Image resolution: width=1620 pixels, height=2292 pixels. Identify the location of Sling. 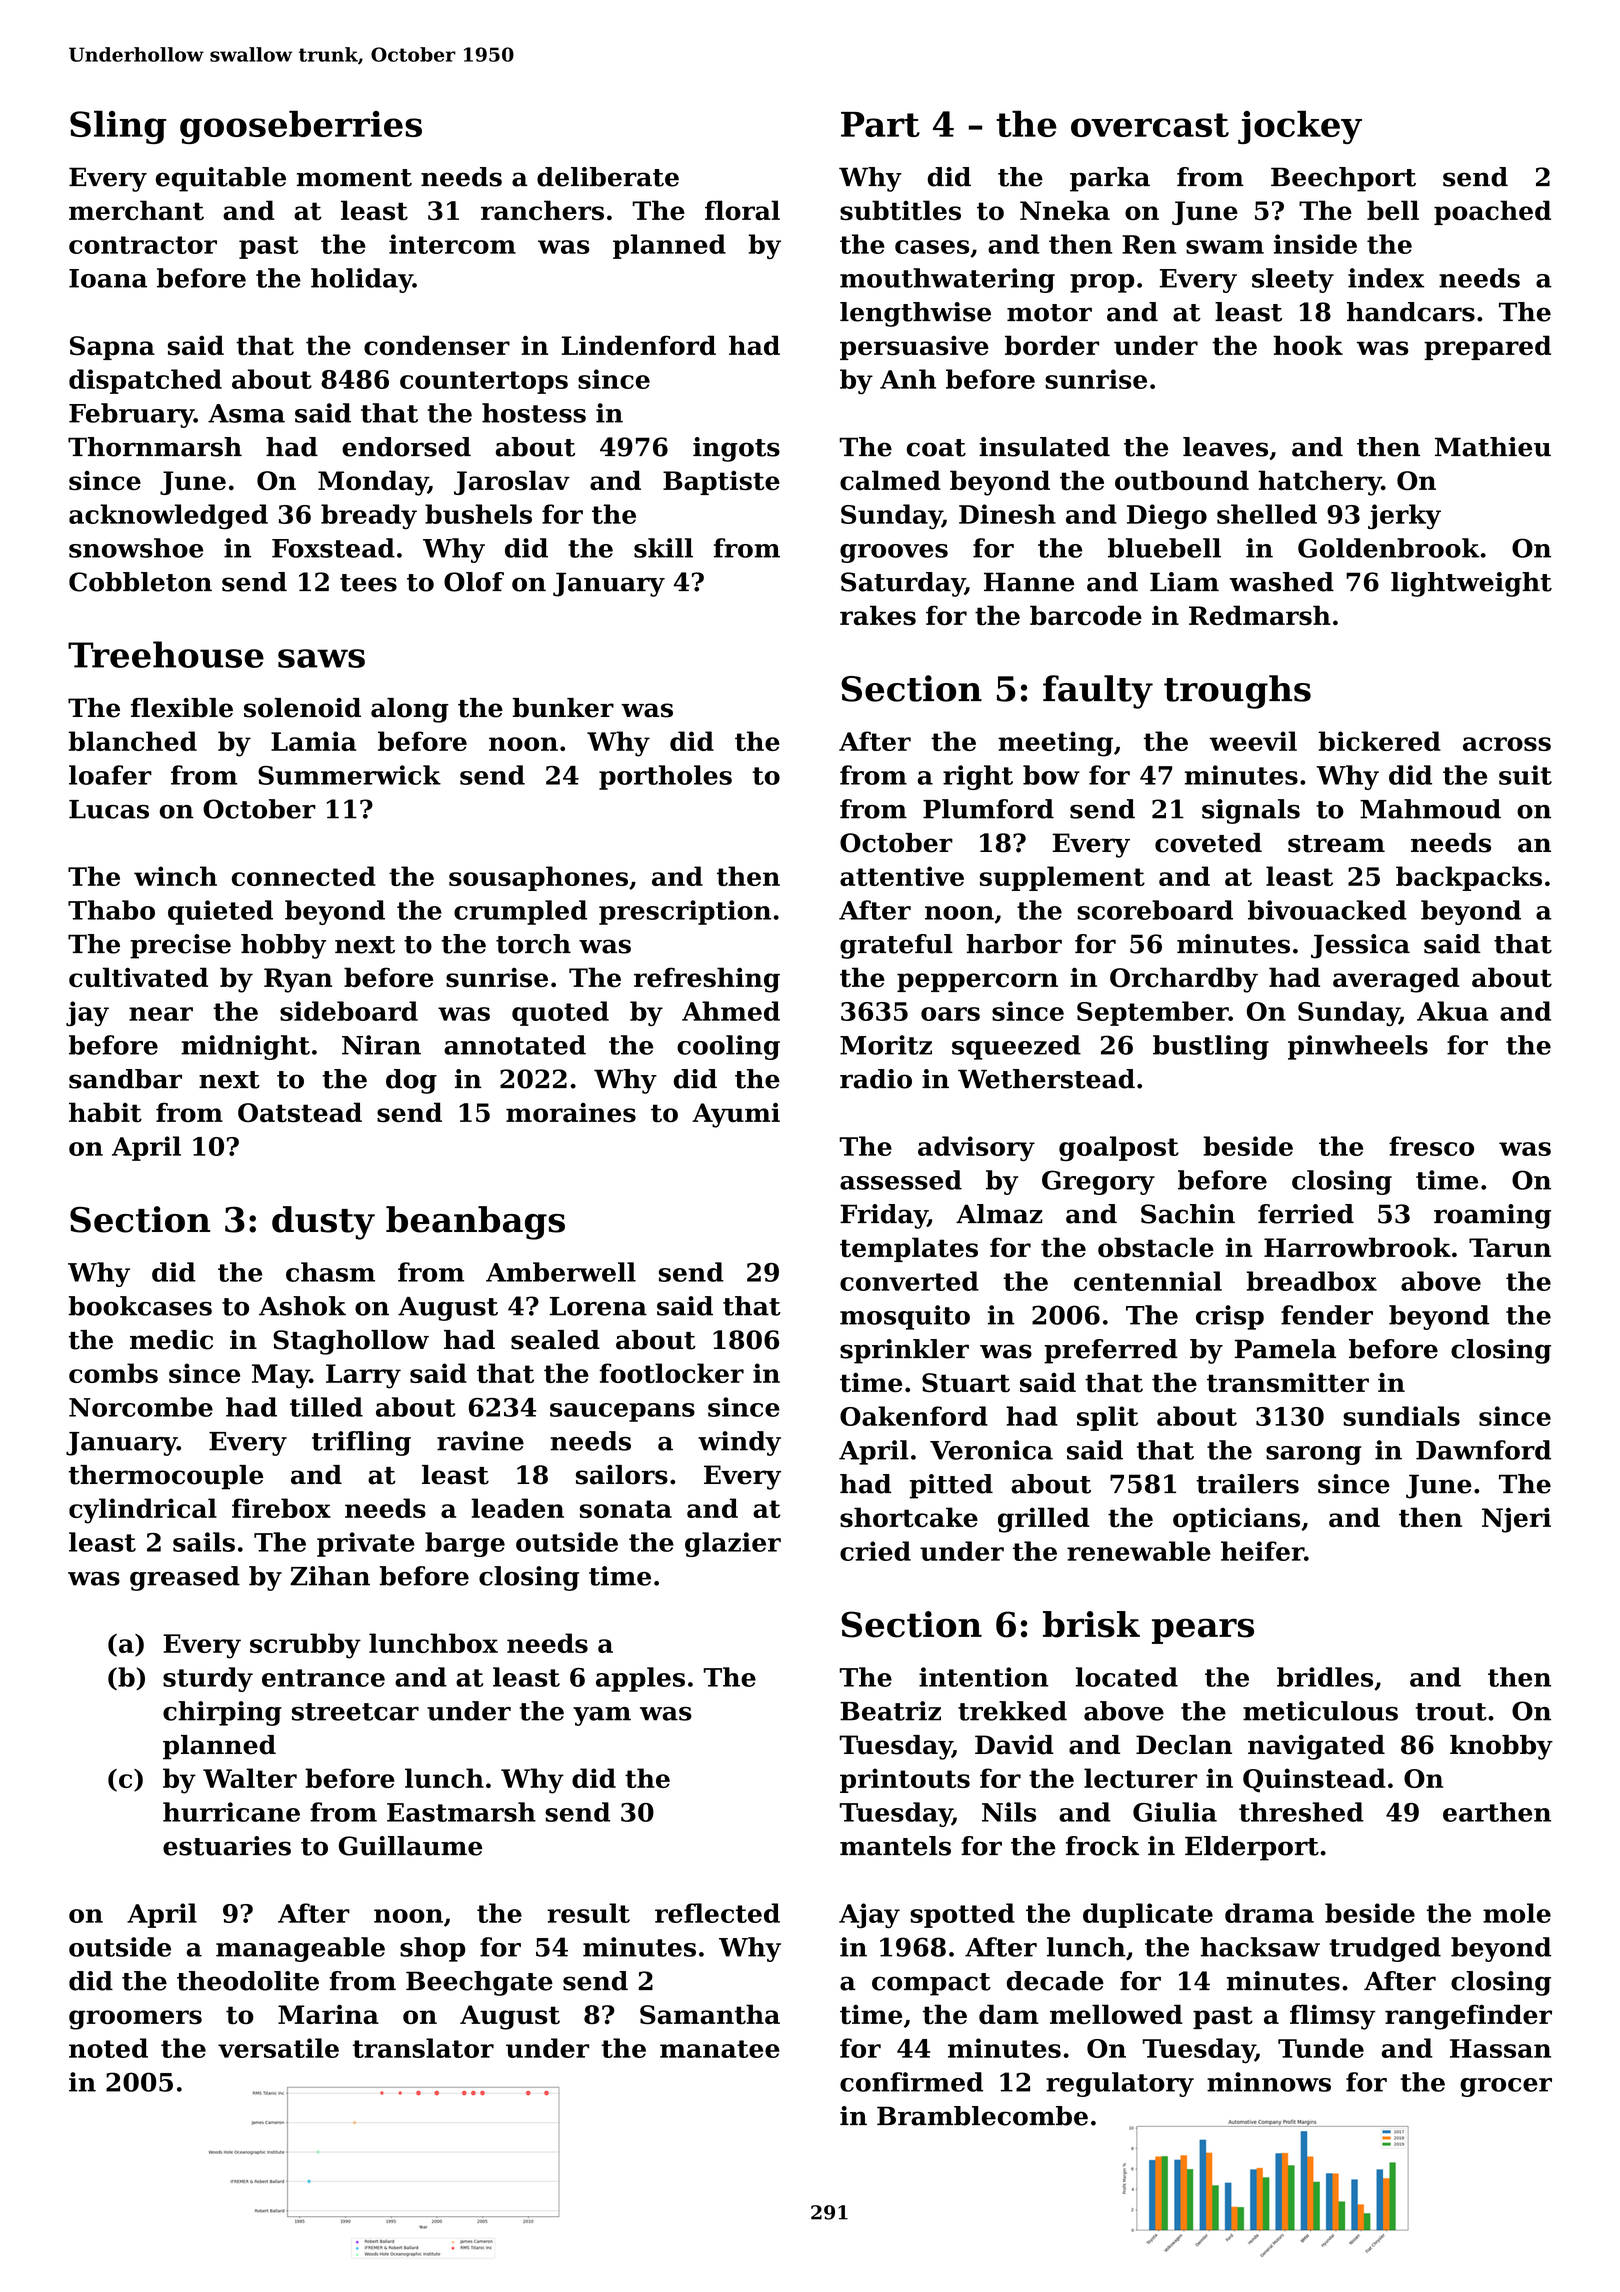
(118, 127).
